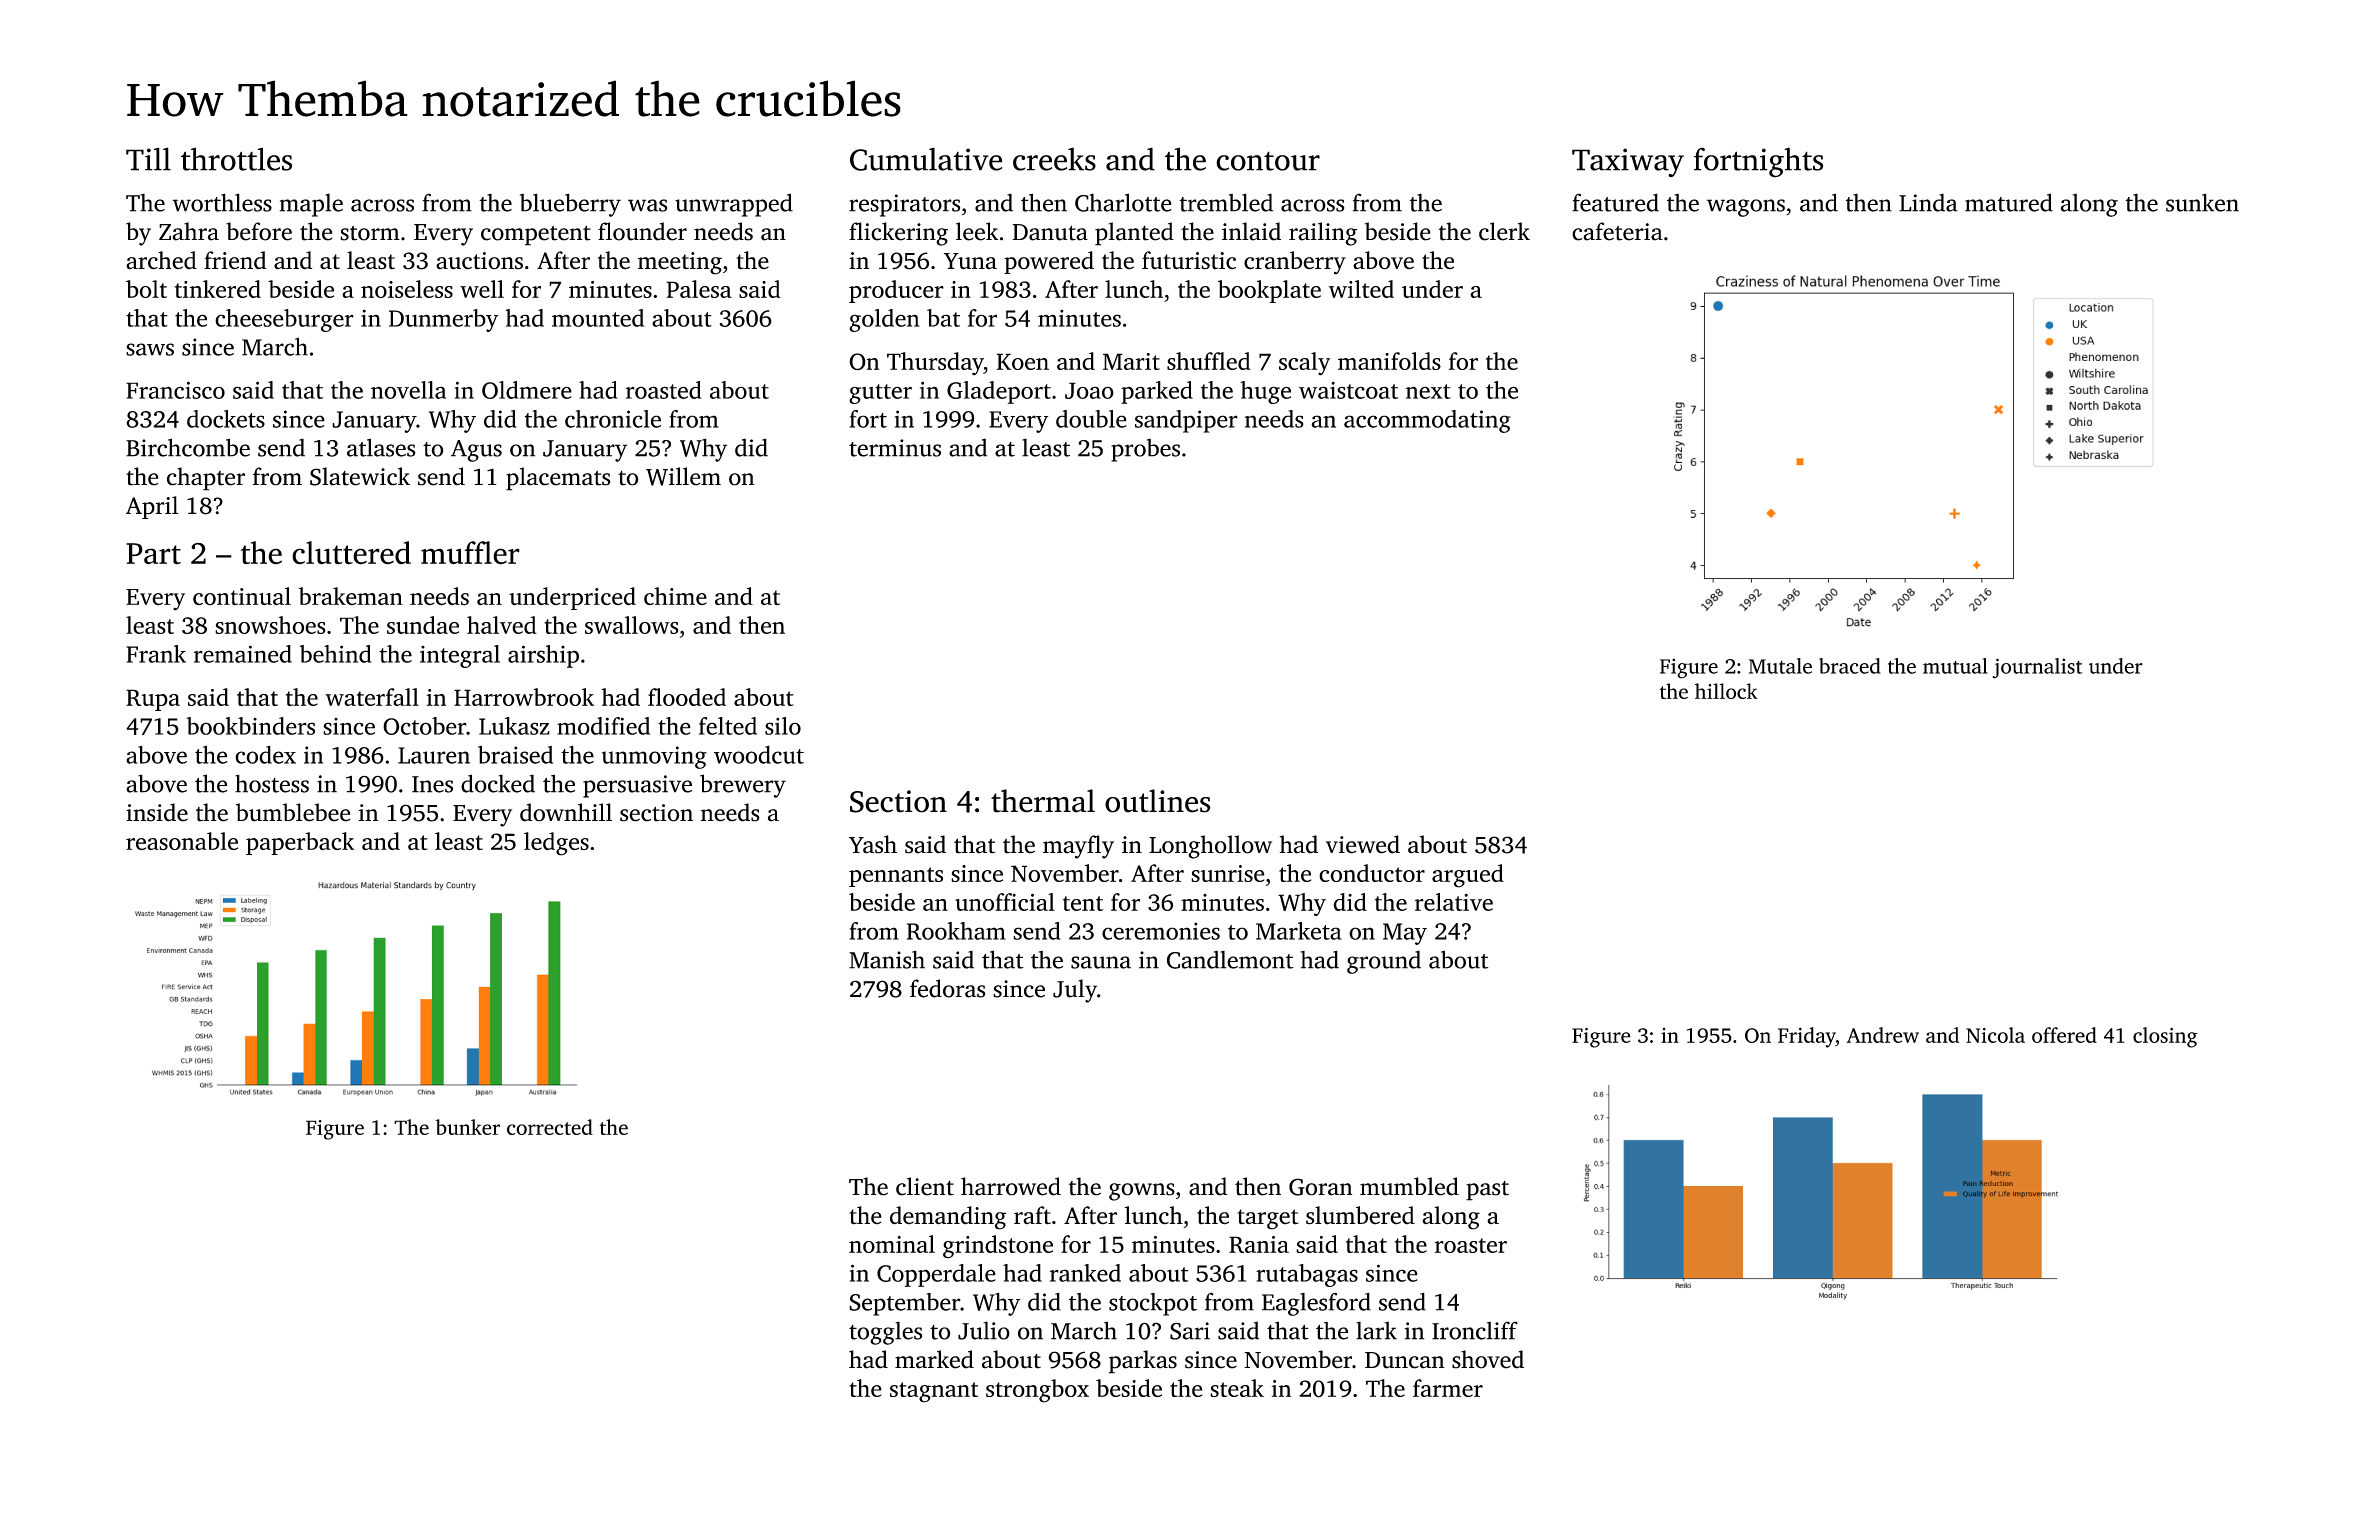 The width and height of the screenshot is (2380, 1540). What do you see at coordinates (157, 812) in the screenshot?
I see `inside` at bounding box center [157, 812].
